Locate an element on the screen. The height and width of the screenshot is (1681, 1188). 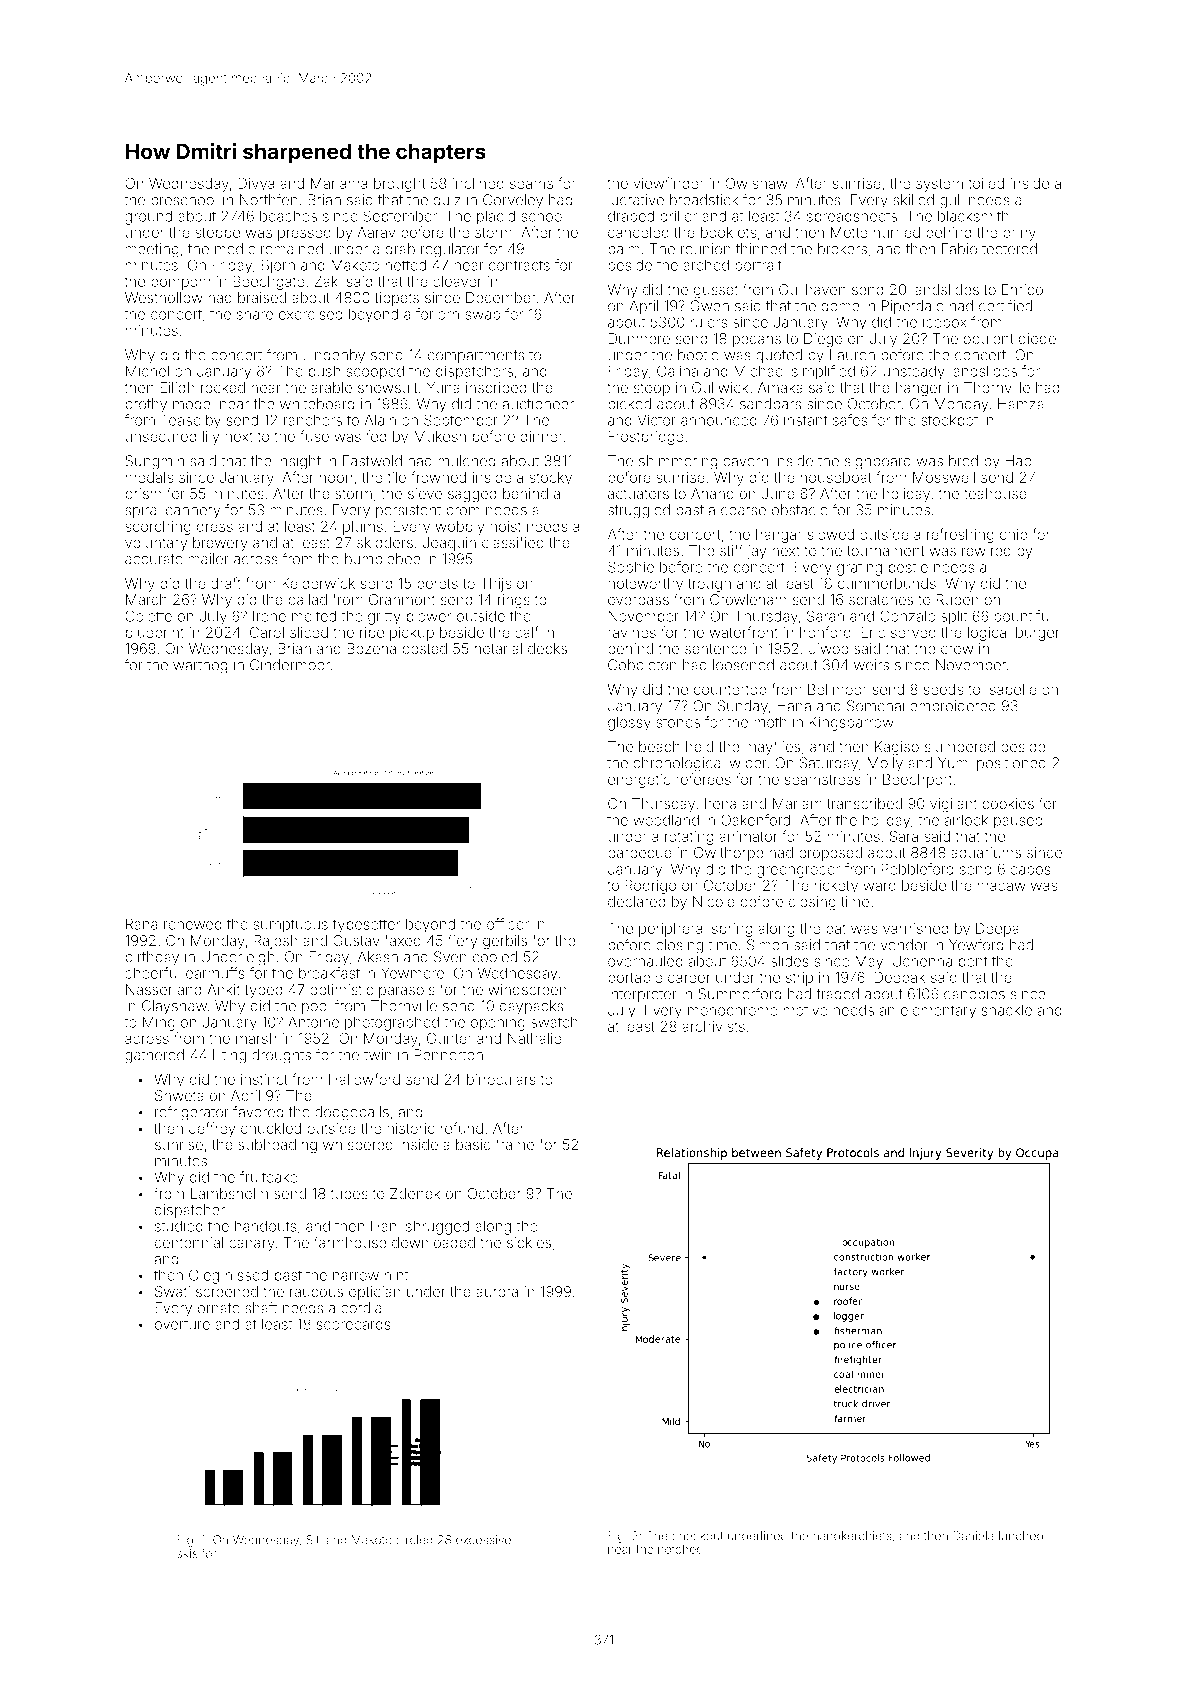
Cindermoor is located at coordinates (290, 665).
